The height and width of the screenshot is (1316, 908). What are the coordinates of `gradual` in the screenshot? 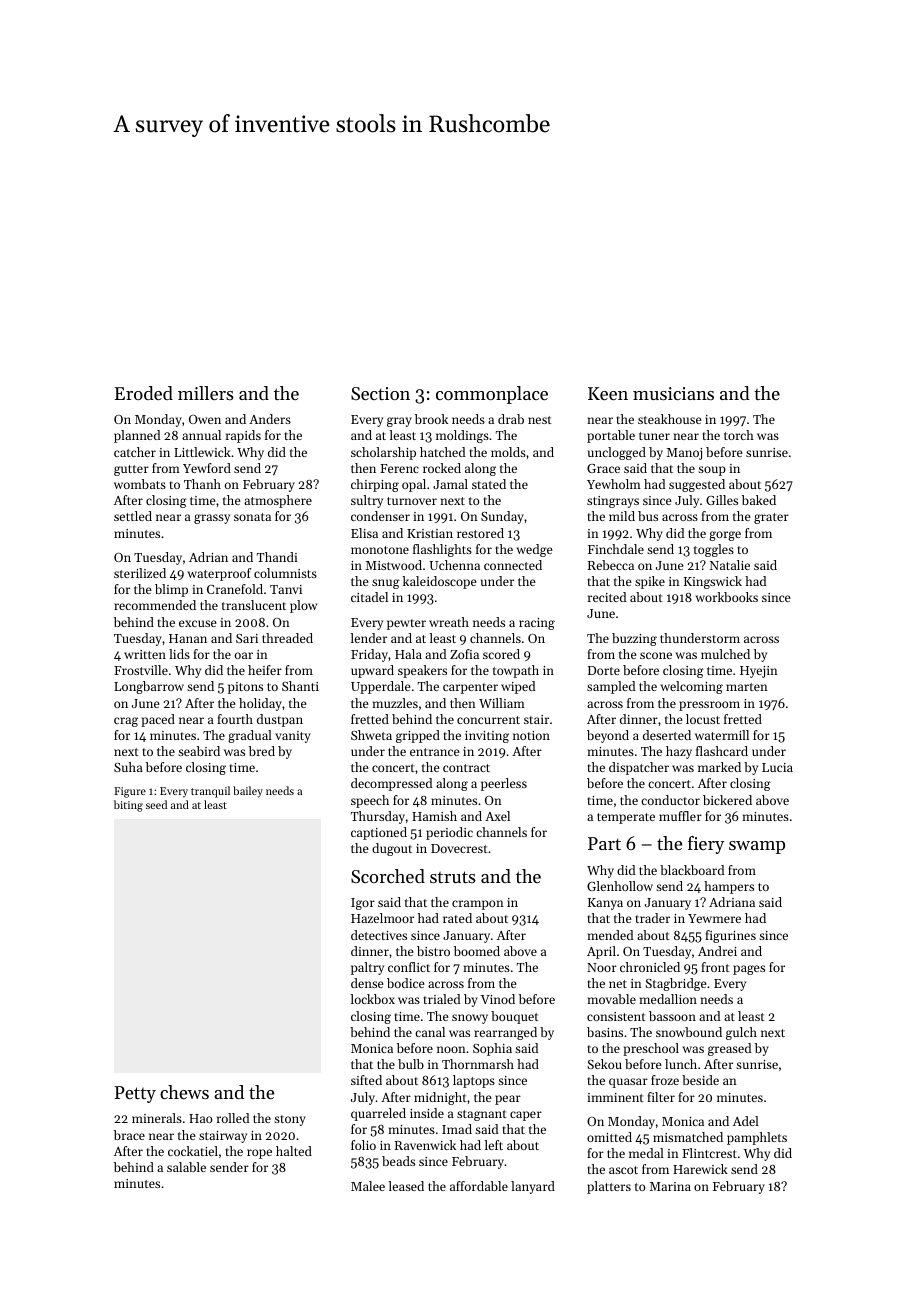 It's located at (250, 736).
